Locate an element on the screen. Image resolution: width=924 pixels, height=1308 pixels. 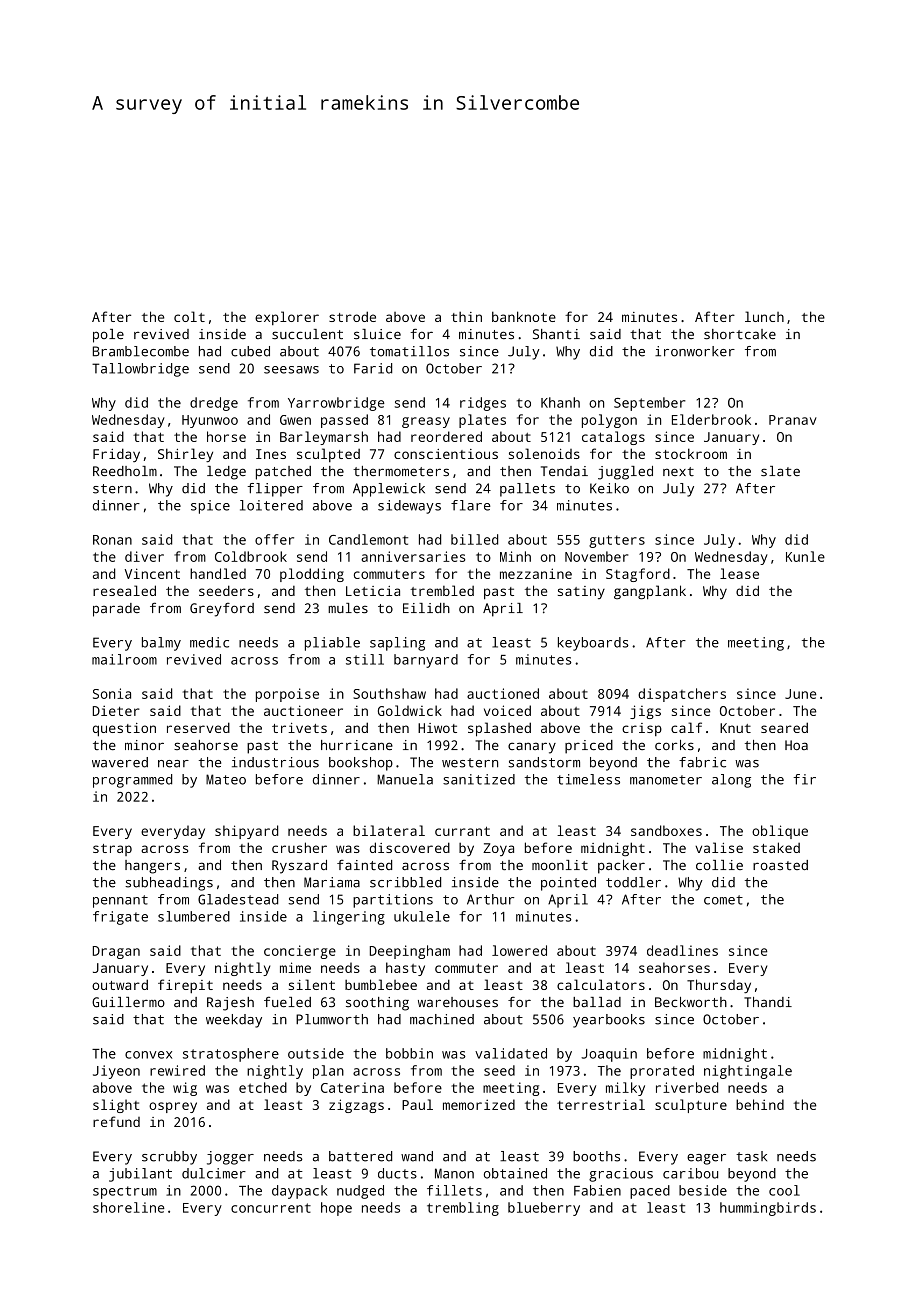
pallets is located at coordinates (527, 490).
